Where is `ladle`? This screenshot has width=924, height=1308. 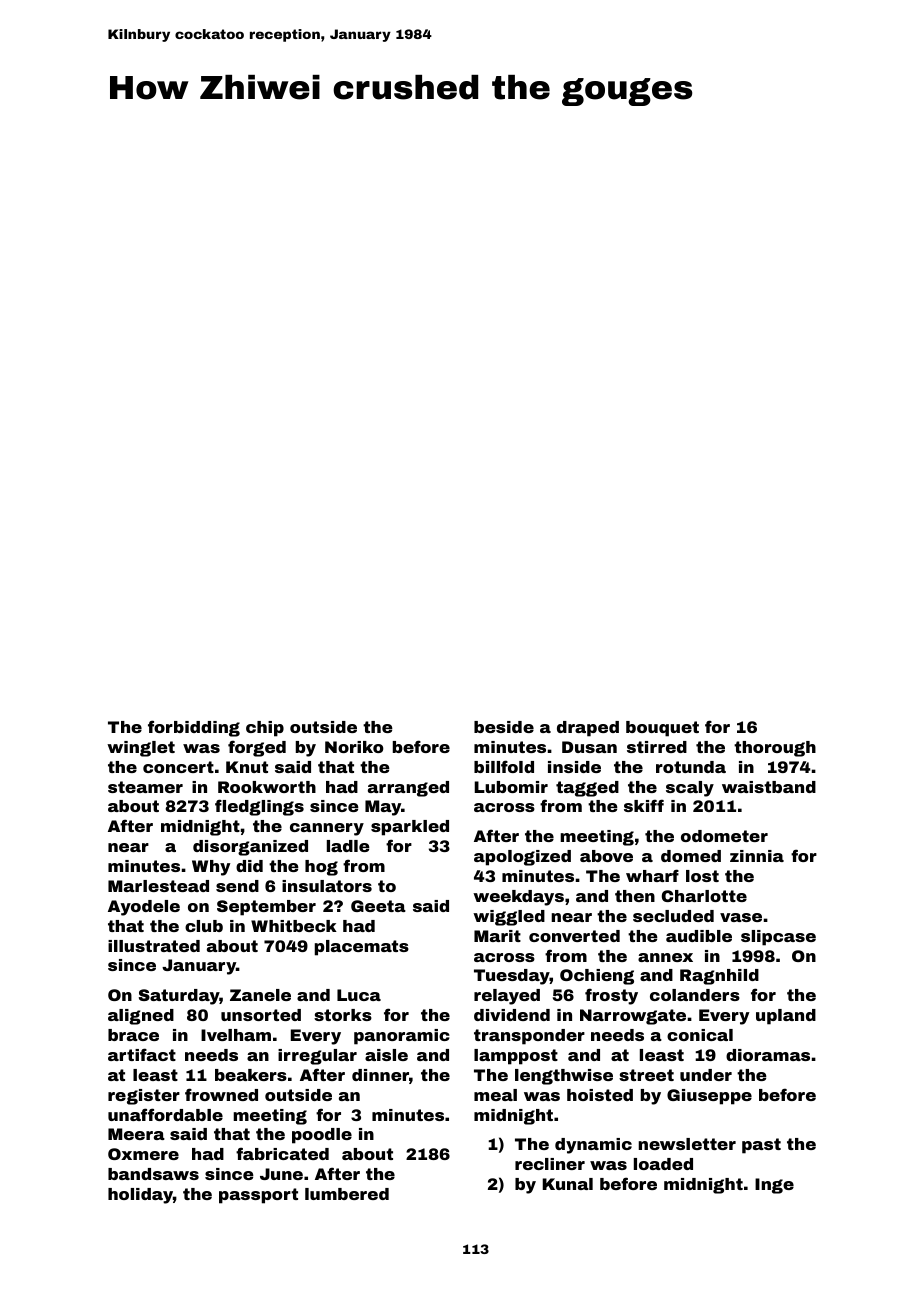
ladle is located at coordinates (348, 846).
